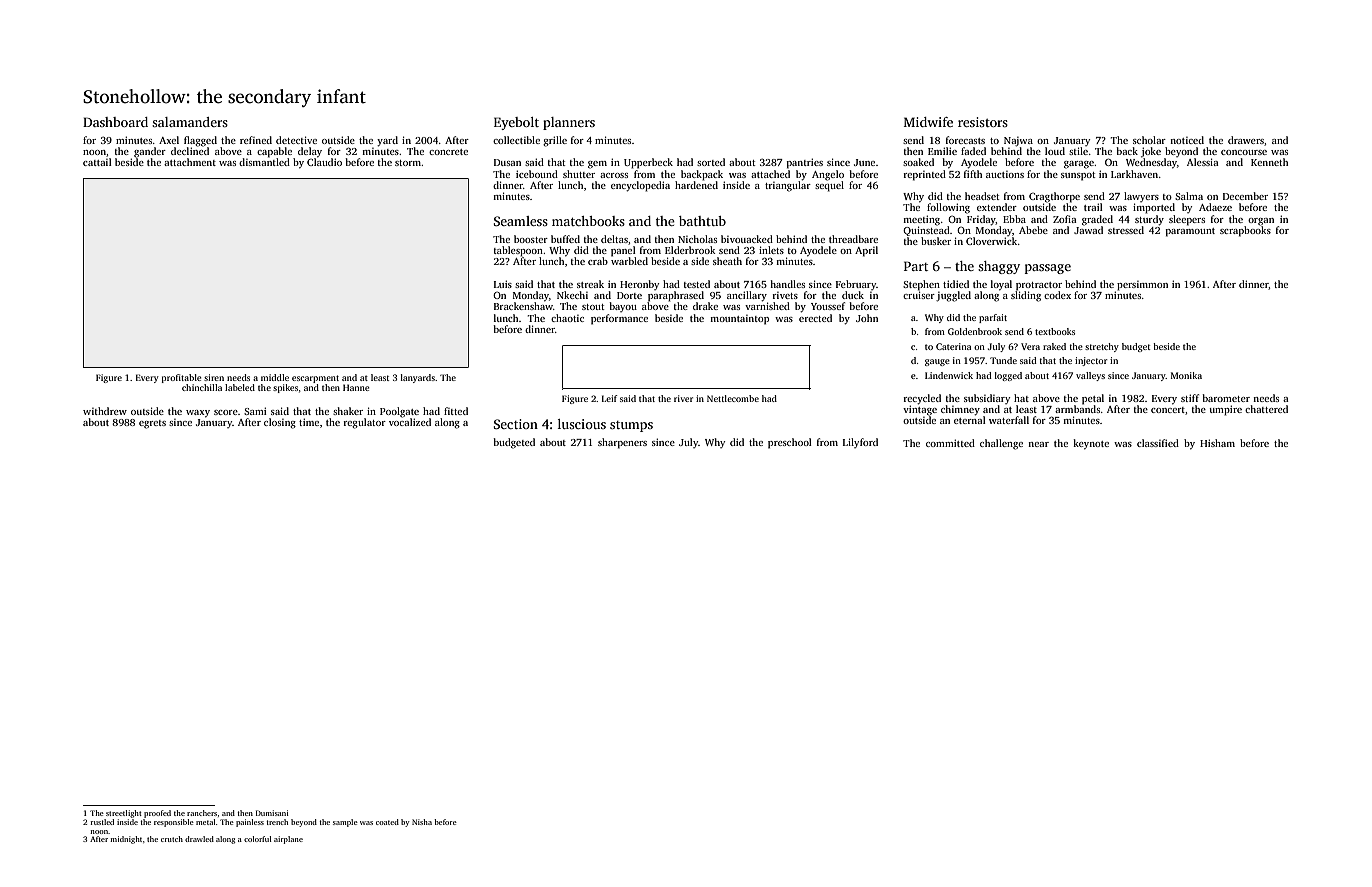  What do you see at coordinates (258, 839) in the screenshot?
I see `colorful` at bounding box center [258, 839].
